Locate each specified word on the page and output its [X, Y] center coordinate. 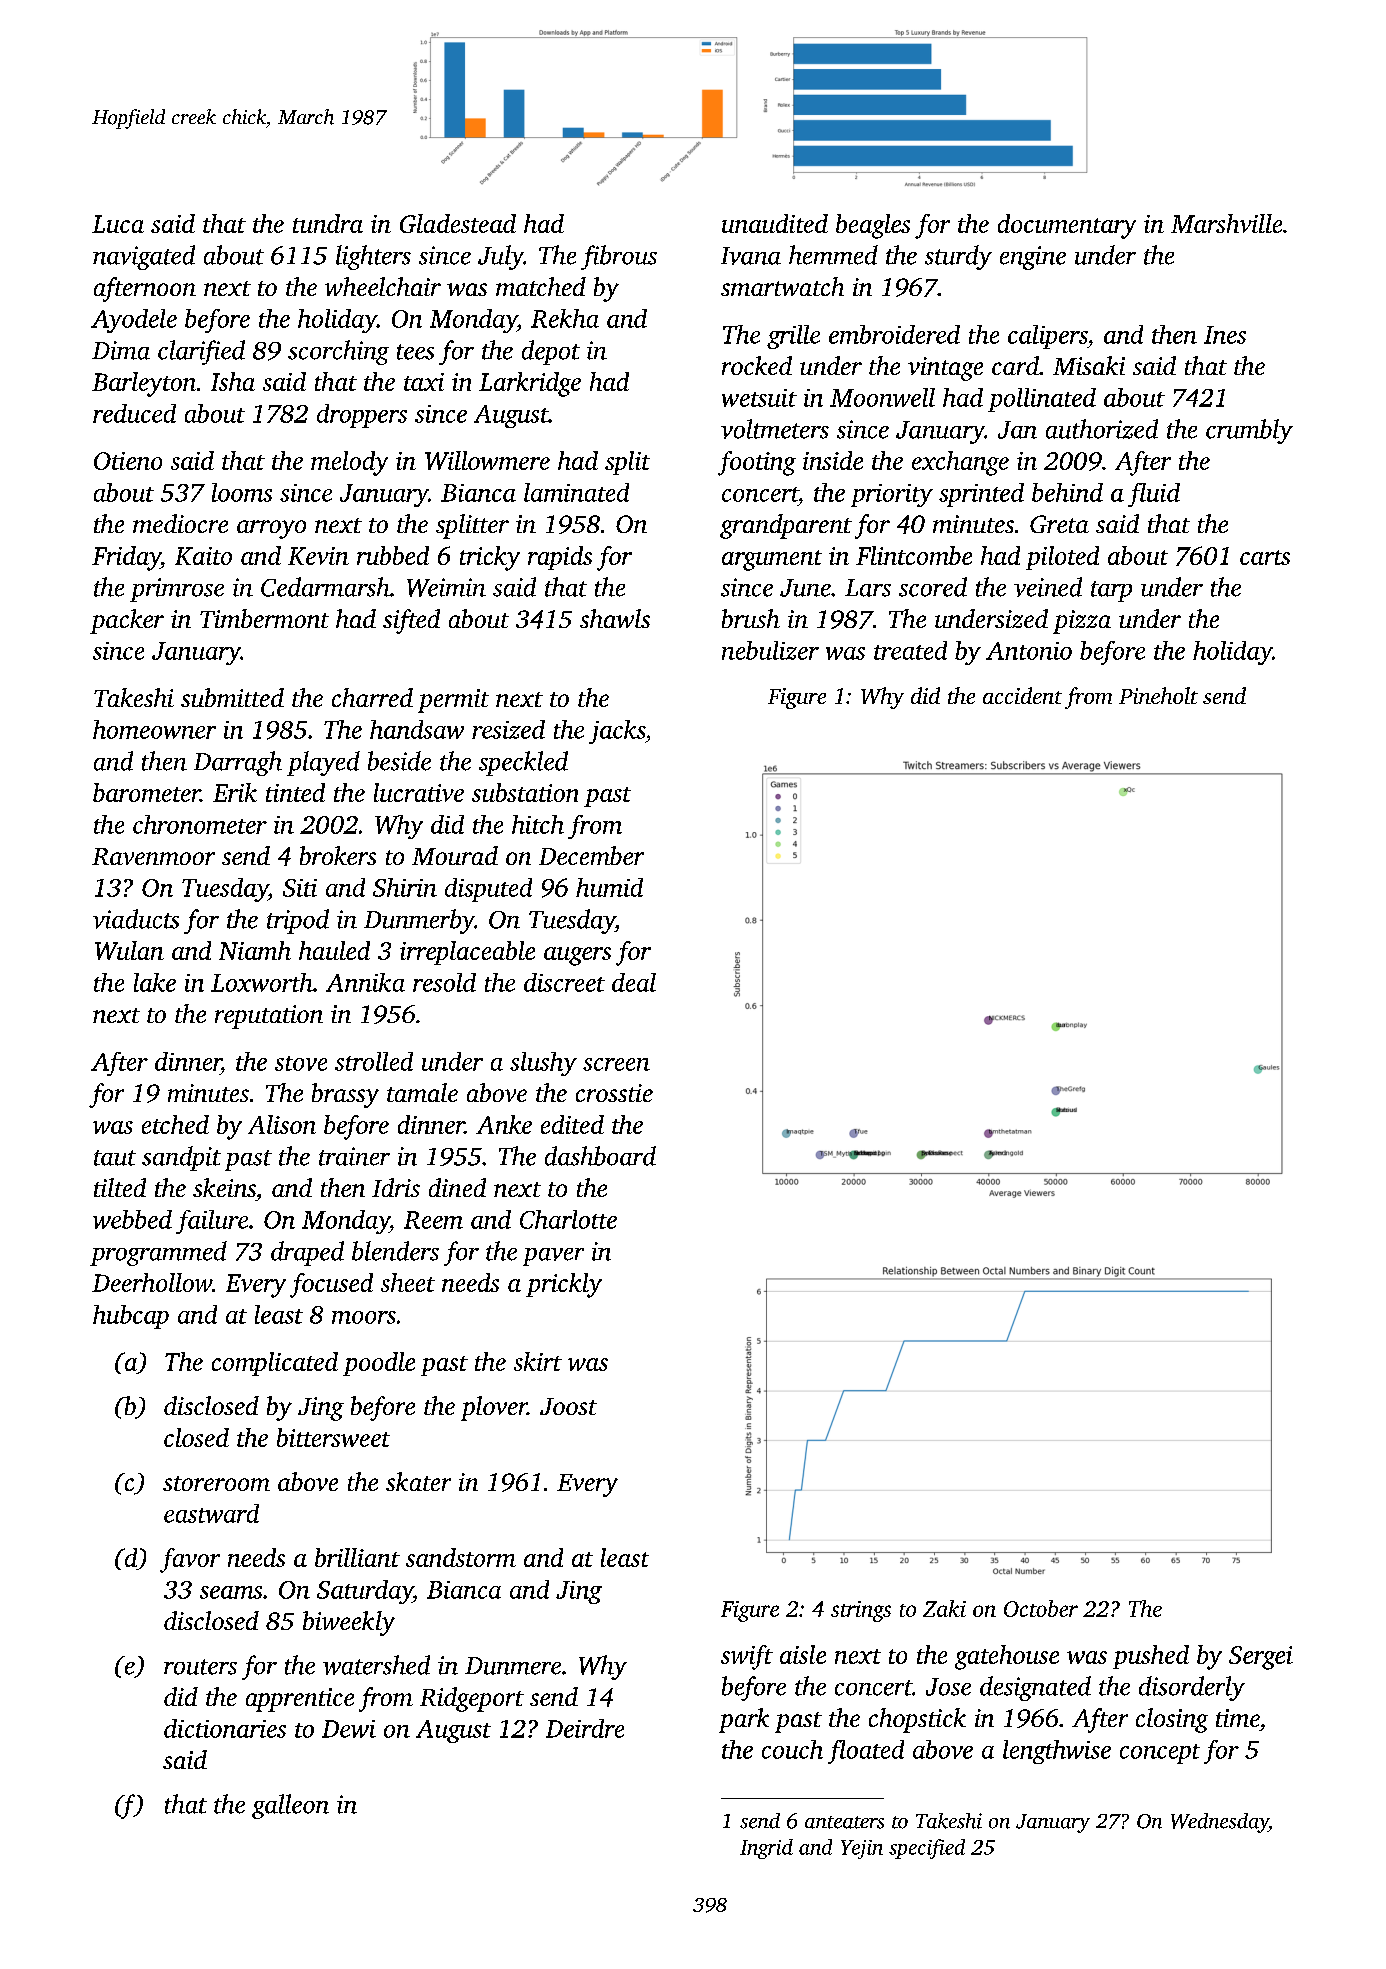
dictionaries [225, 1728]
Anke [504, 1124]
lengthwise [1057, 1752]
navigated [144, 257]
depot [551, 352]
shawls [615, 618]
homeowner [154, 729]
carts [1265, 557]
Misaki [1089, 365]
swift [747, 1657]
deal [634, 982]
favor [190, 1560]
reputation [269, 1017]
